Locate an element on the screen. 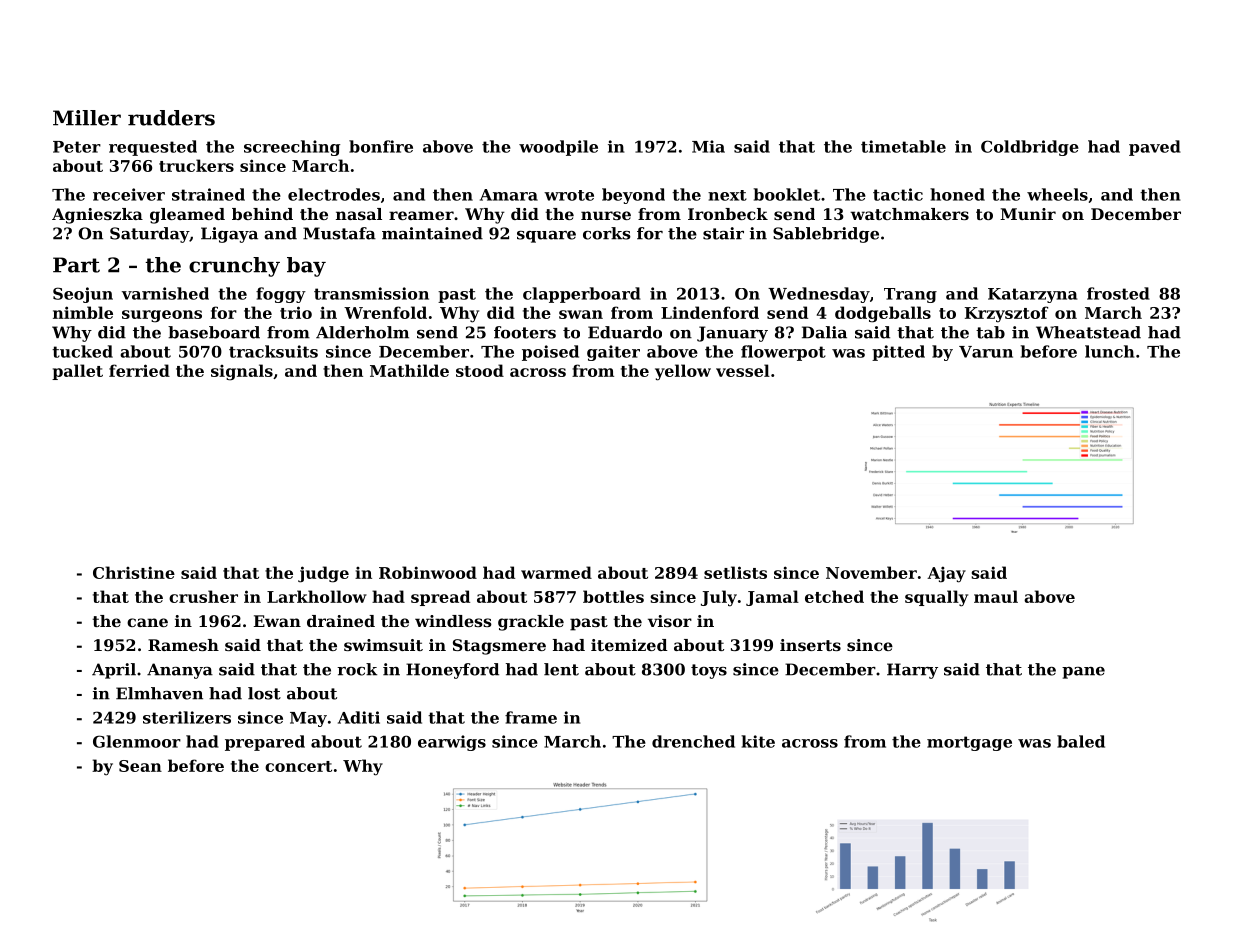 The height and width of the screenshot is (952, 1233). Miller is located at coordinates (87, 118).
